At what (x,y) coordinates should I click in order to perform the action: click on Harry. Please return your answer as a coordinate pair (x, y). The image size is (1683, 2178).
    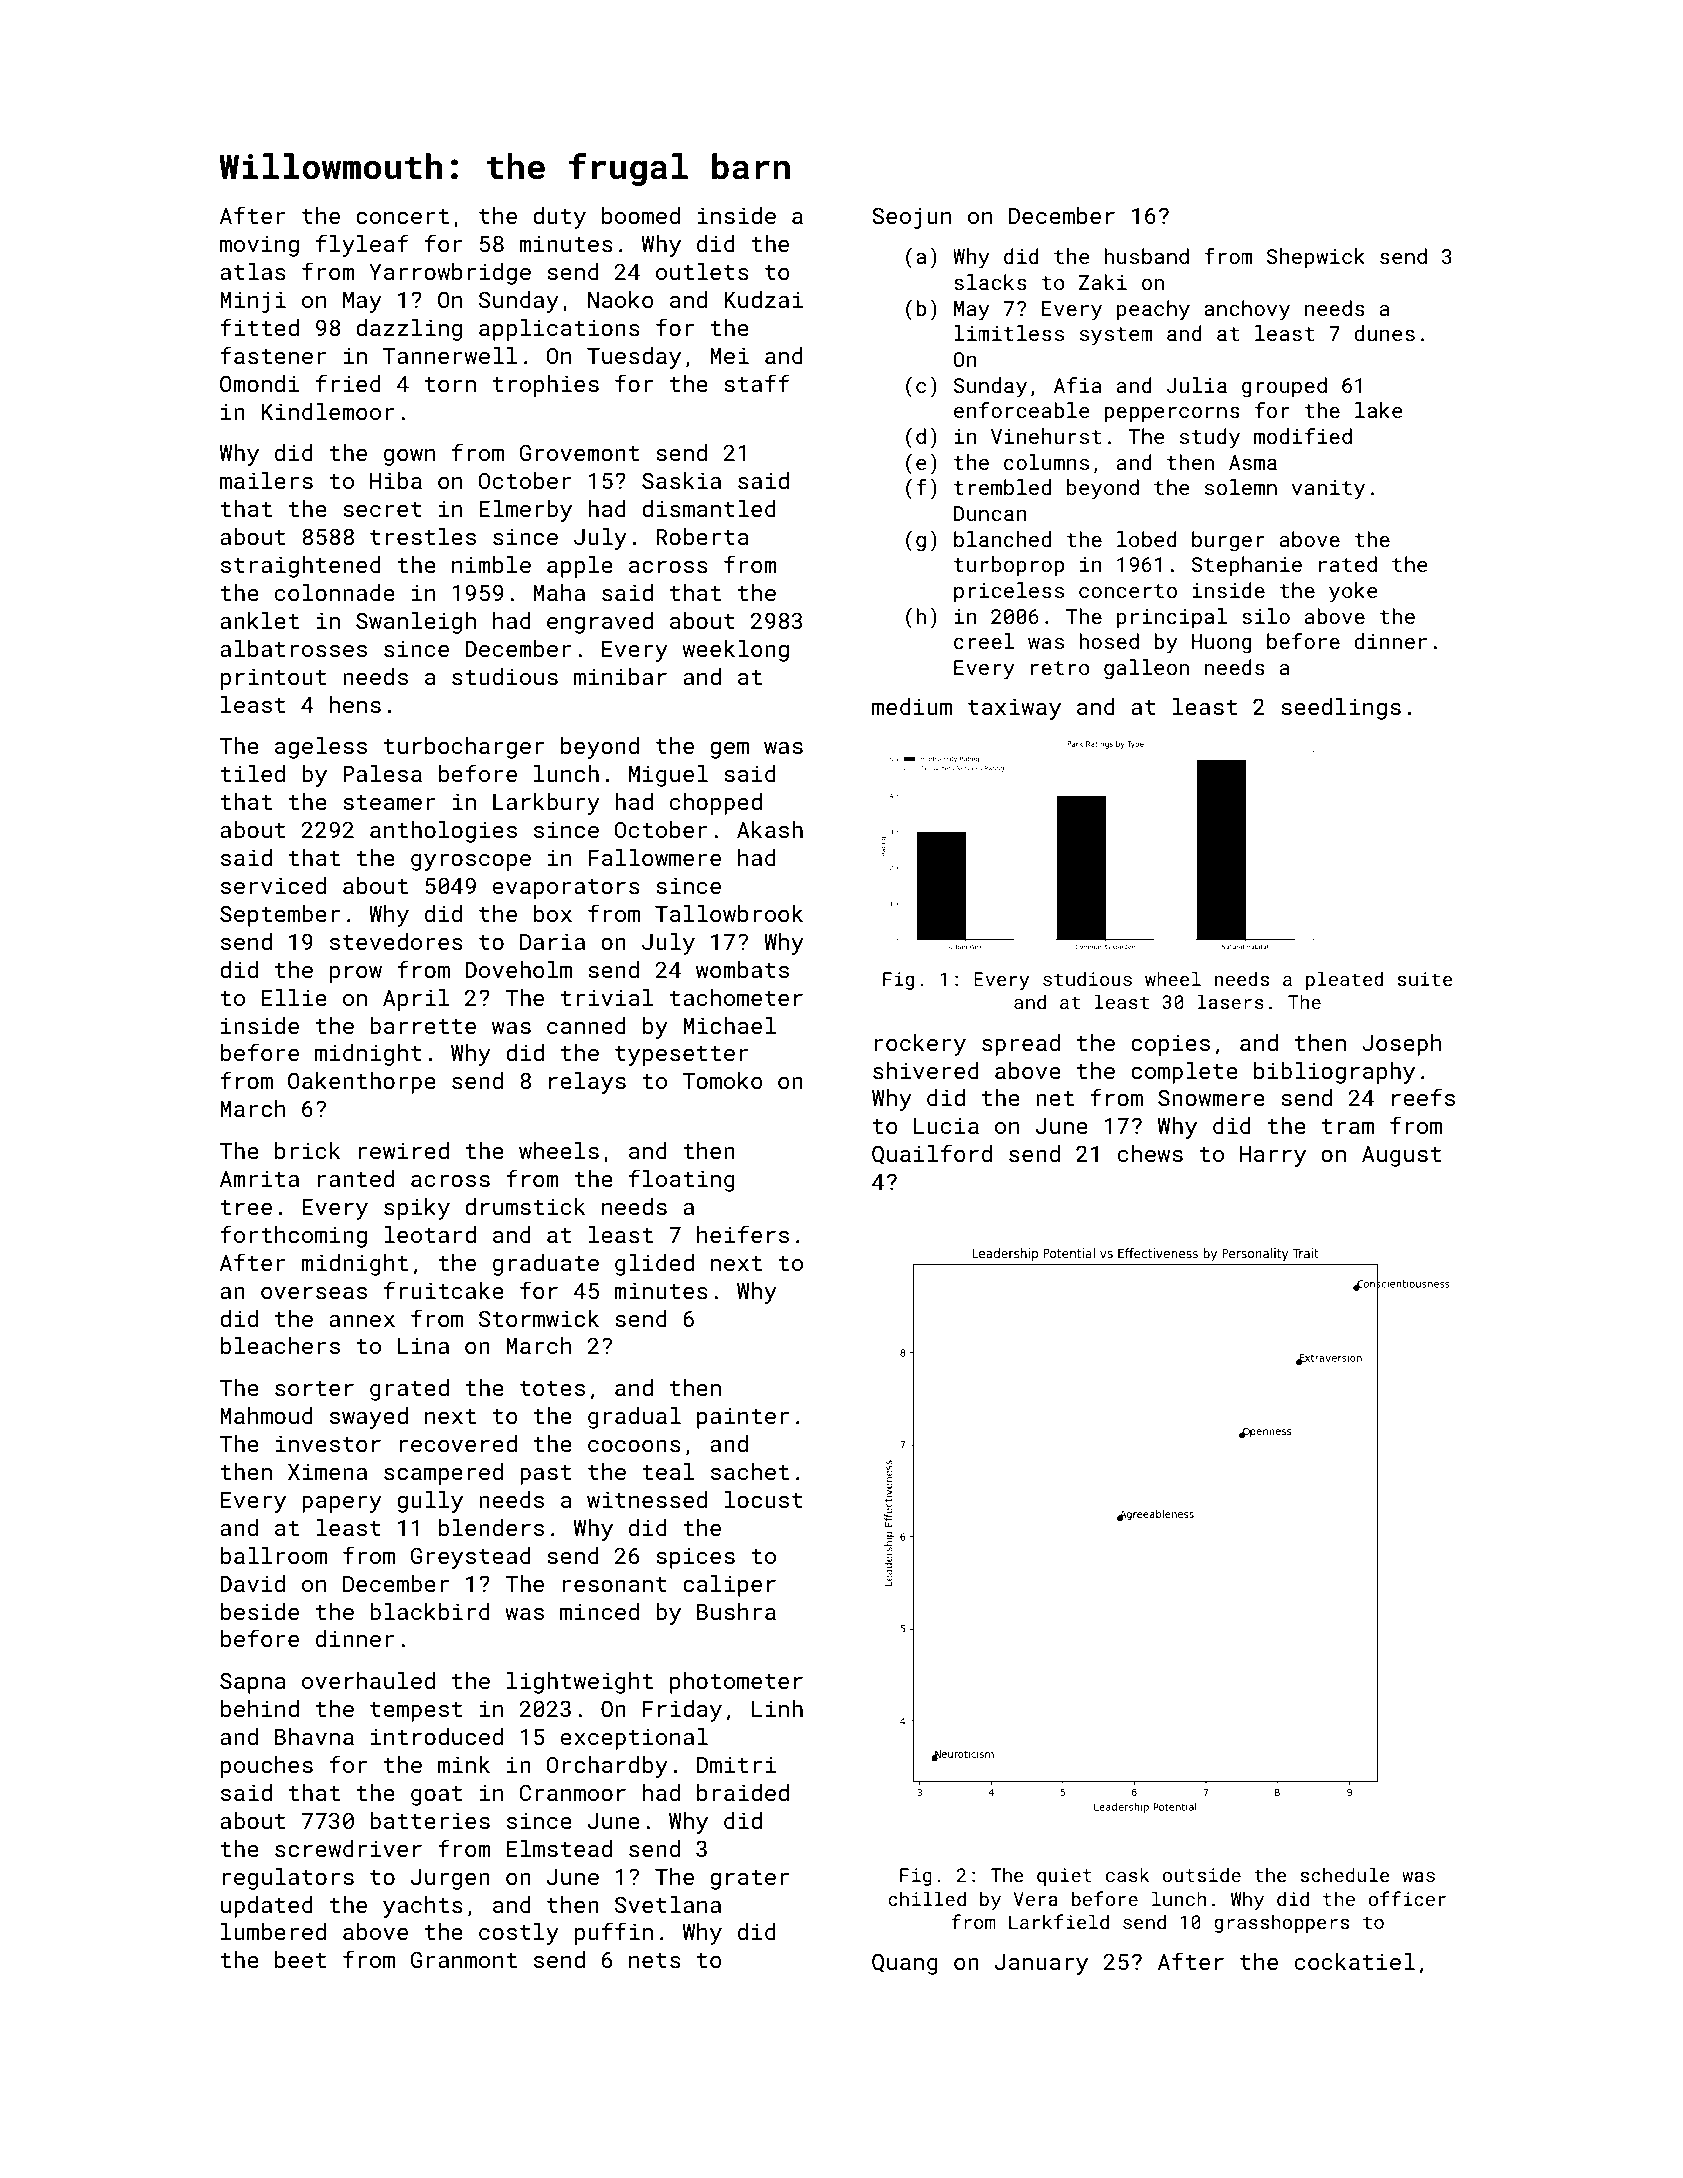
    Looking at the image, I should click on (1273, 1156).
